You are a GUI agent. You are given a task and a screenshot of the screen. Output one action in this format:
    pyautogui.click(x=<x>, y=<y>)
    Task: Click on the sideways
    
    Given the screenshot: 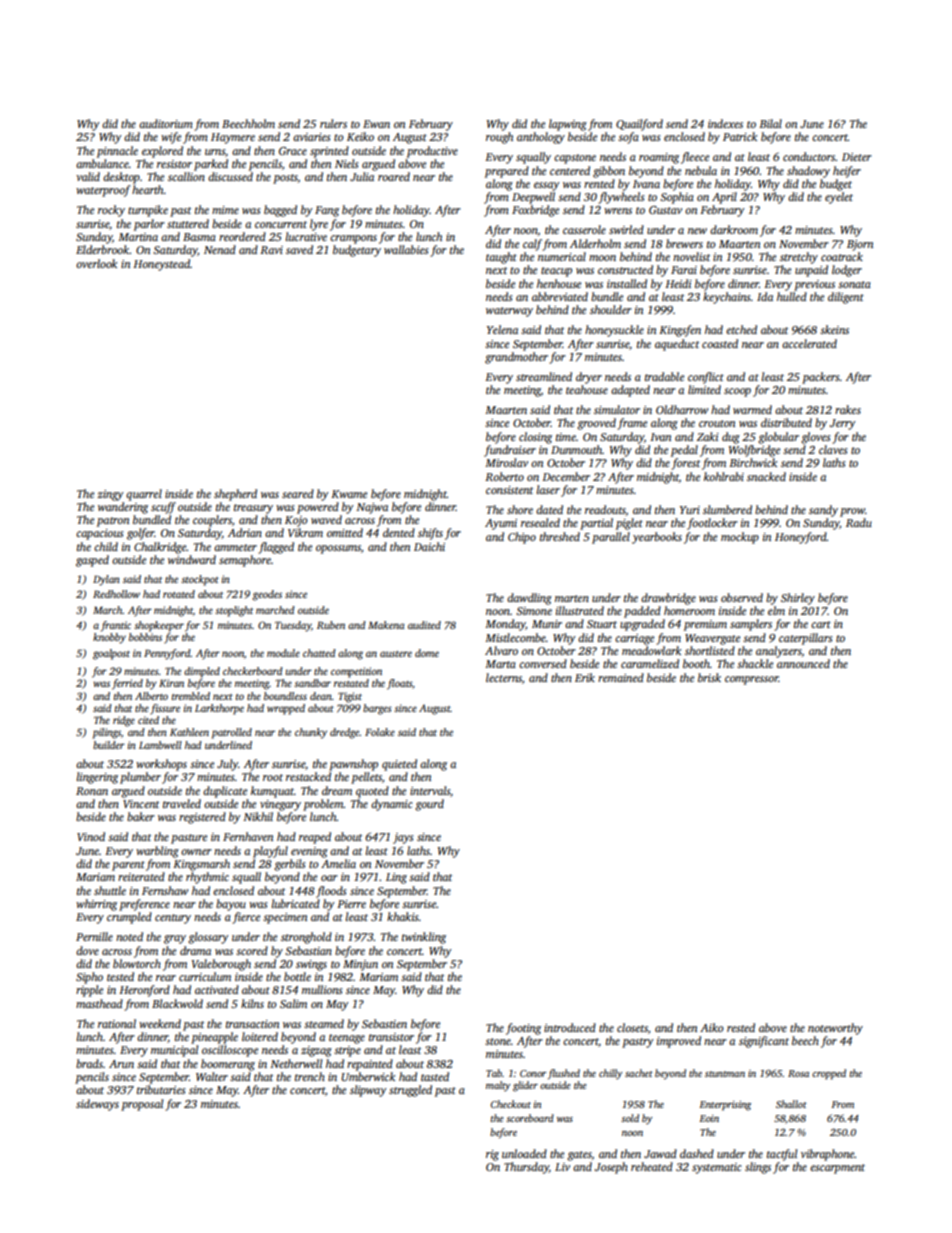 What is the action you would take?
    pyautogui.click(x=97, y=1105)
